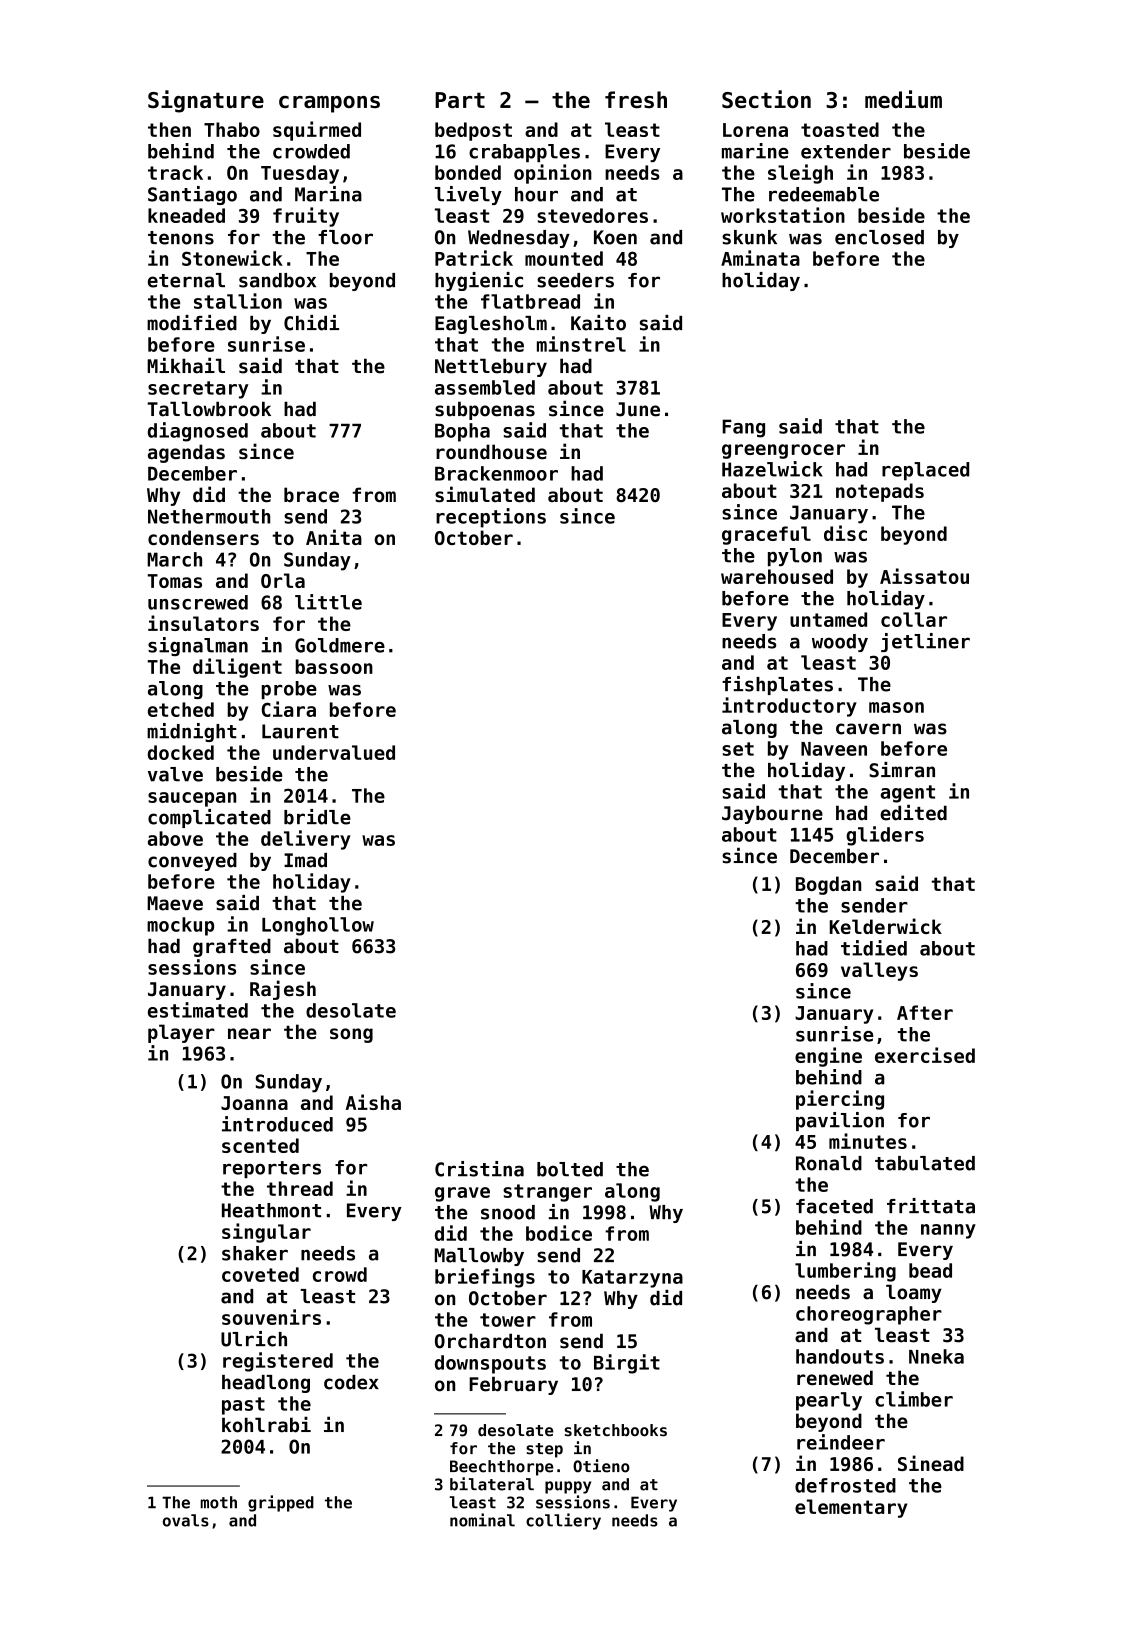 Image resolution: width=1124 pixels, height=1628 pixels. Describe the element at coordinates (232, 947) in the screenshot. I see `grafted` at that location.
